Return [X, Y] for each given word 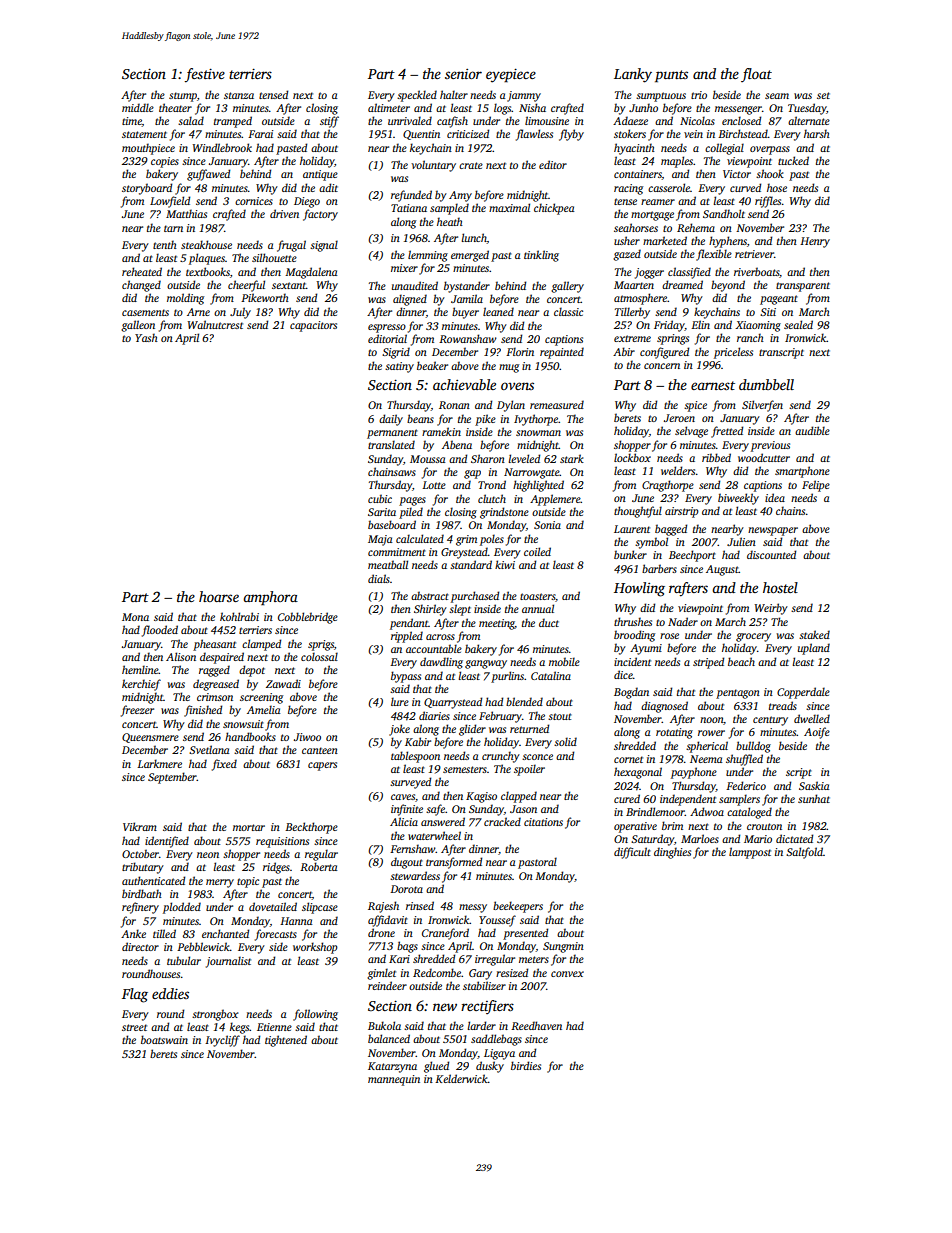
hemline [140, 669]
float [756, 75]
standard [471, 564]
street [134, 1027]
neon [208, 855]
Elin [700, 324]
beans [420, 418]
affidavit [388, 921]
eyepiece [511, 75]
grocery [753, 637]
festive [204, 75]
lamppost [750, 853]
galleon [138, 326]
